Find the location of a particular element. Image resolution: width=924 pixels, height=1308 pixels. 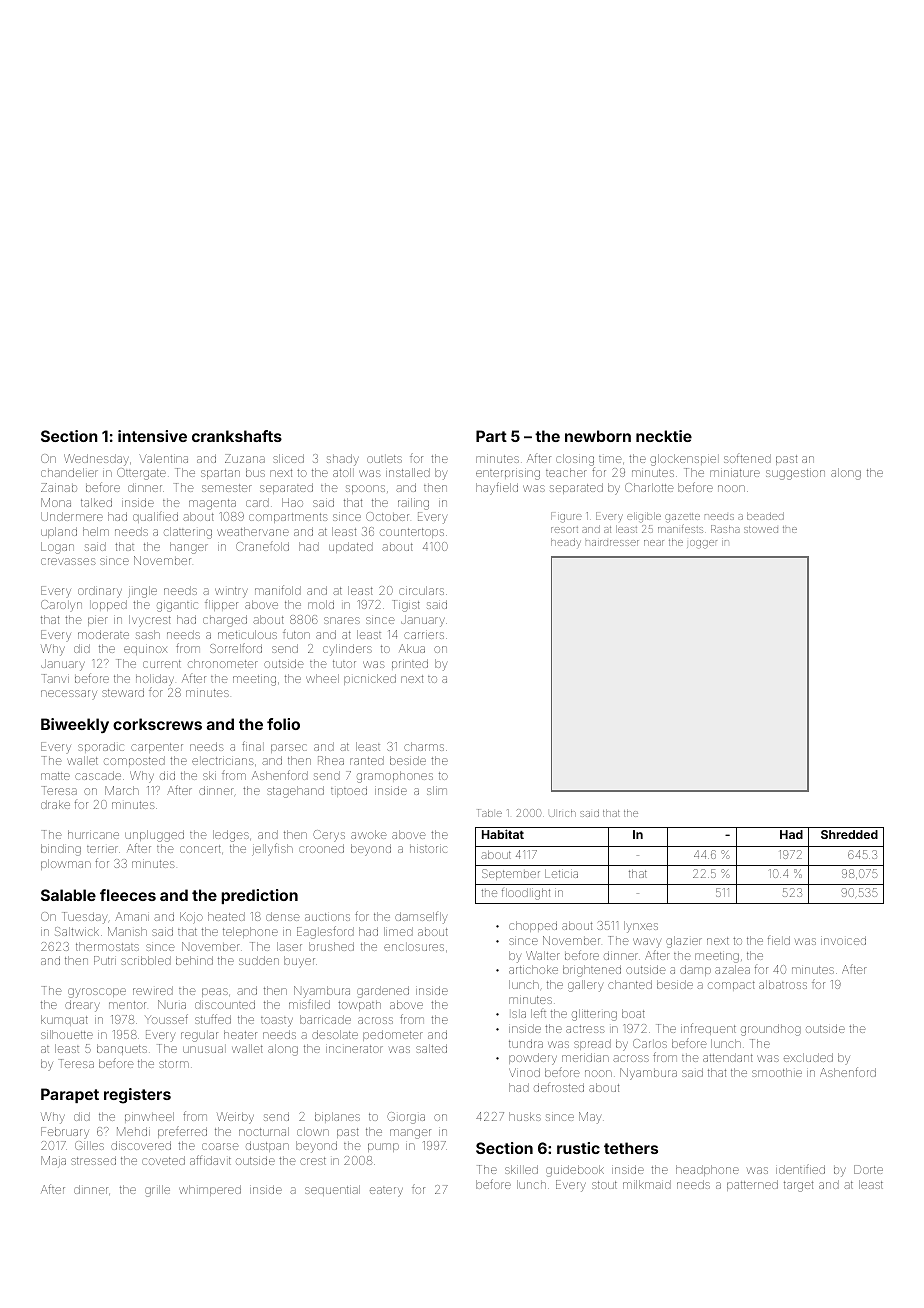

intensive is located at coordinates (152, 436).
